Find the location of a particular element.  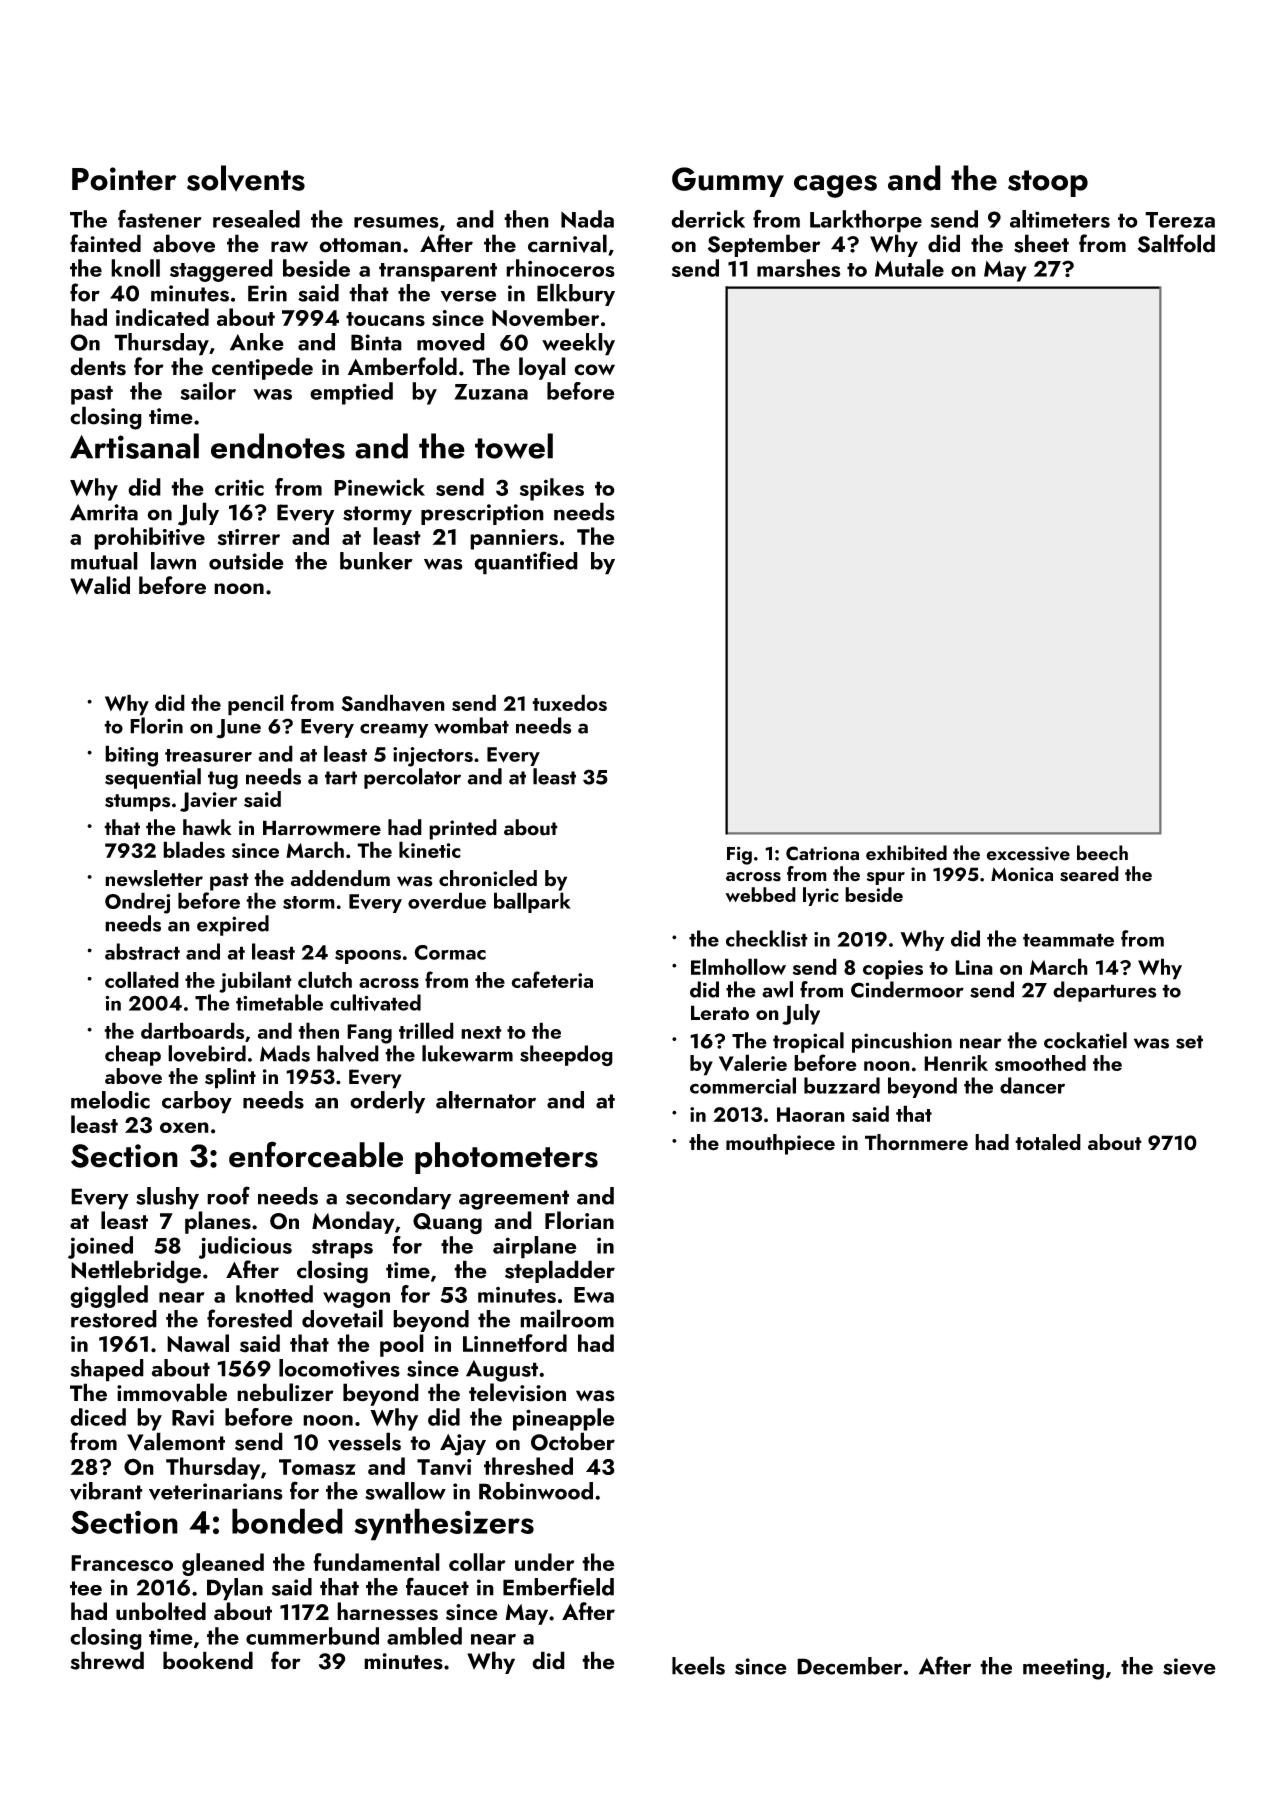

Elmhollow is located at coordinates (738, 966).
